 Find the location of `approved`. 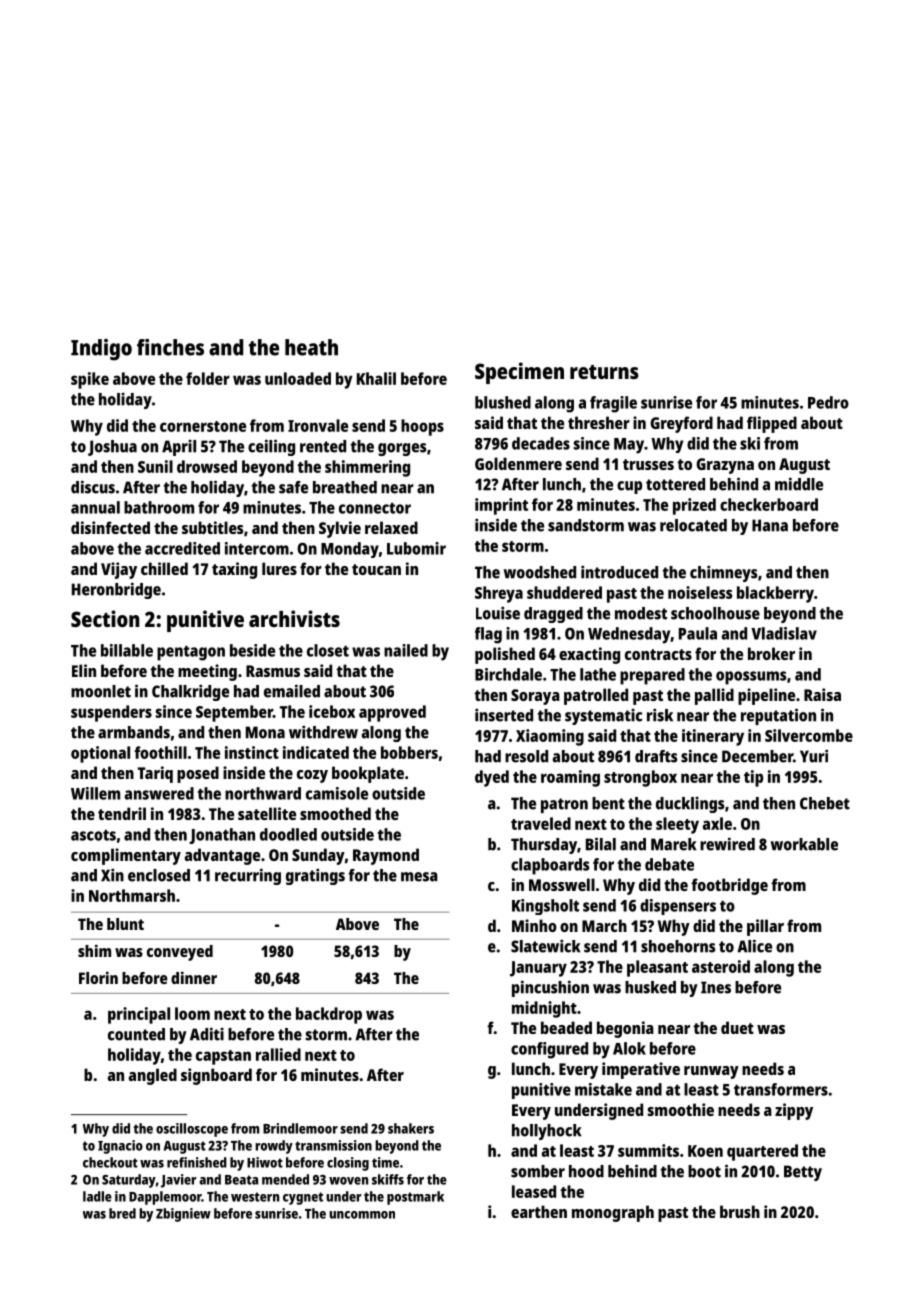

approved is located at coordinates (392, 713).
